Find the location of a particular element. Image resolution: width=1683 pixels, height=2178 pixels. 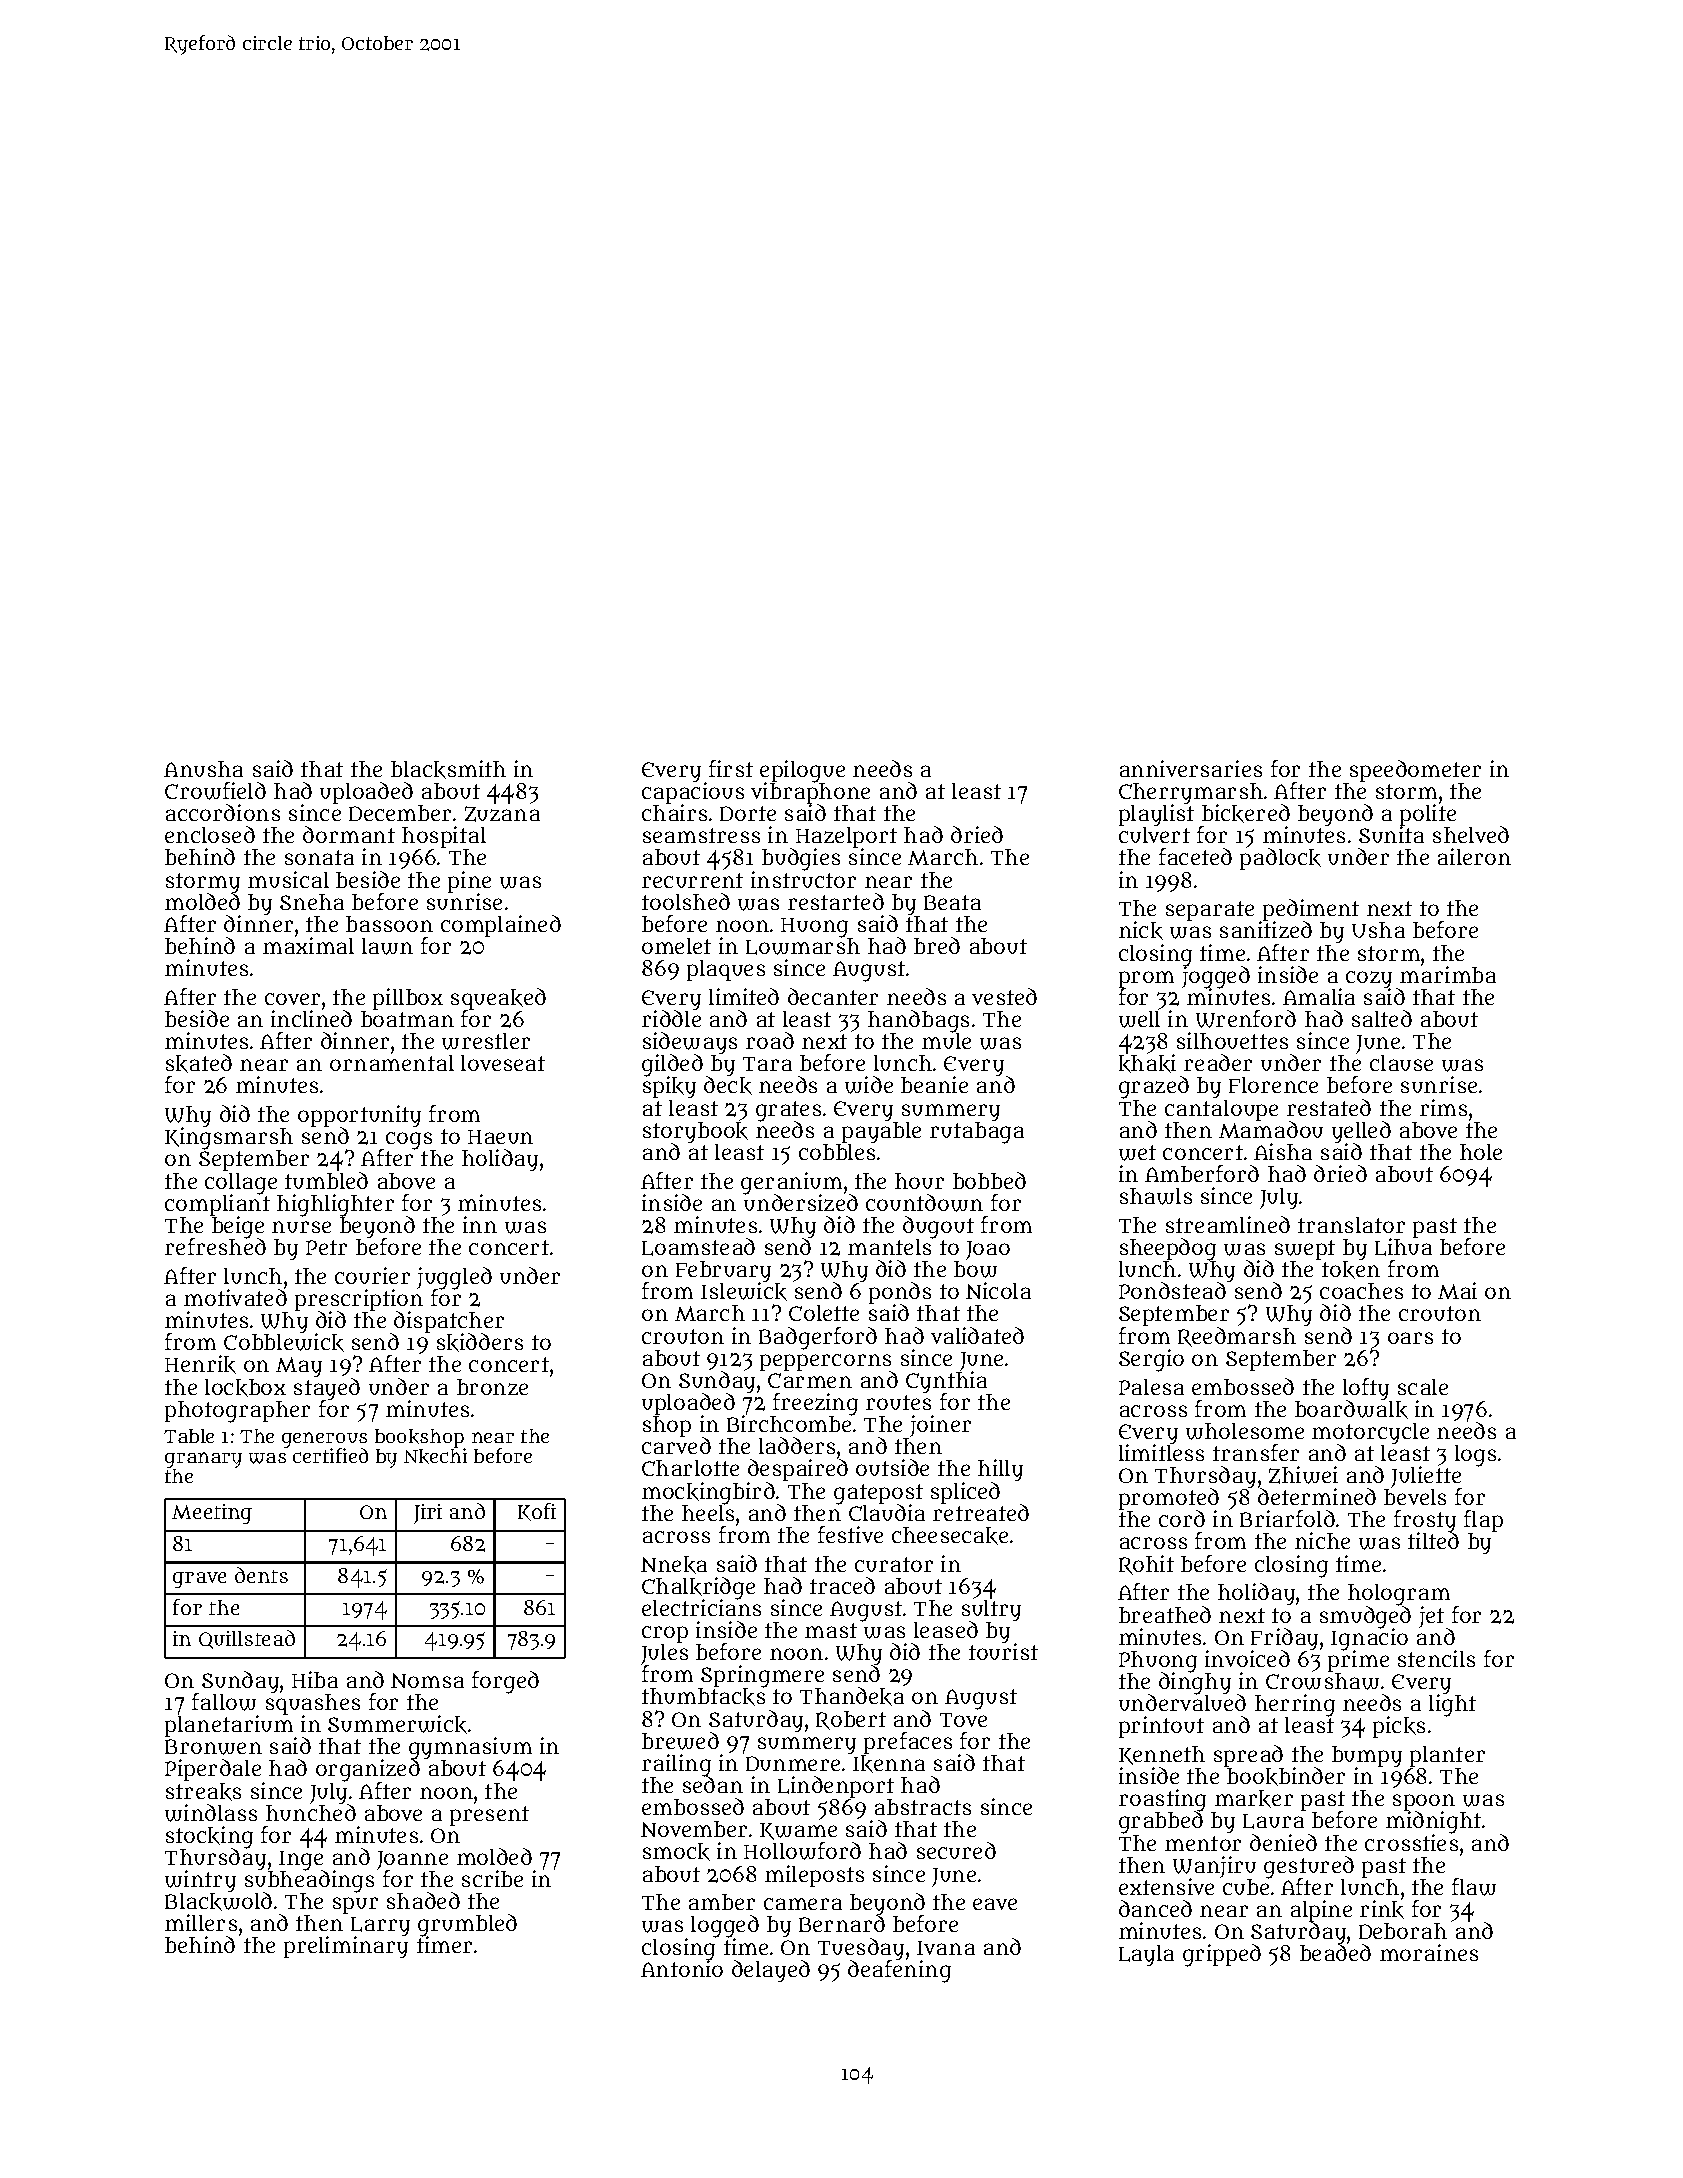

Bronwen is located at coordinates (213, 1747).
